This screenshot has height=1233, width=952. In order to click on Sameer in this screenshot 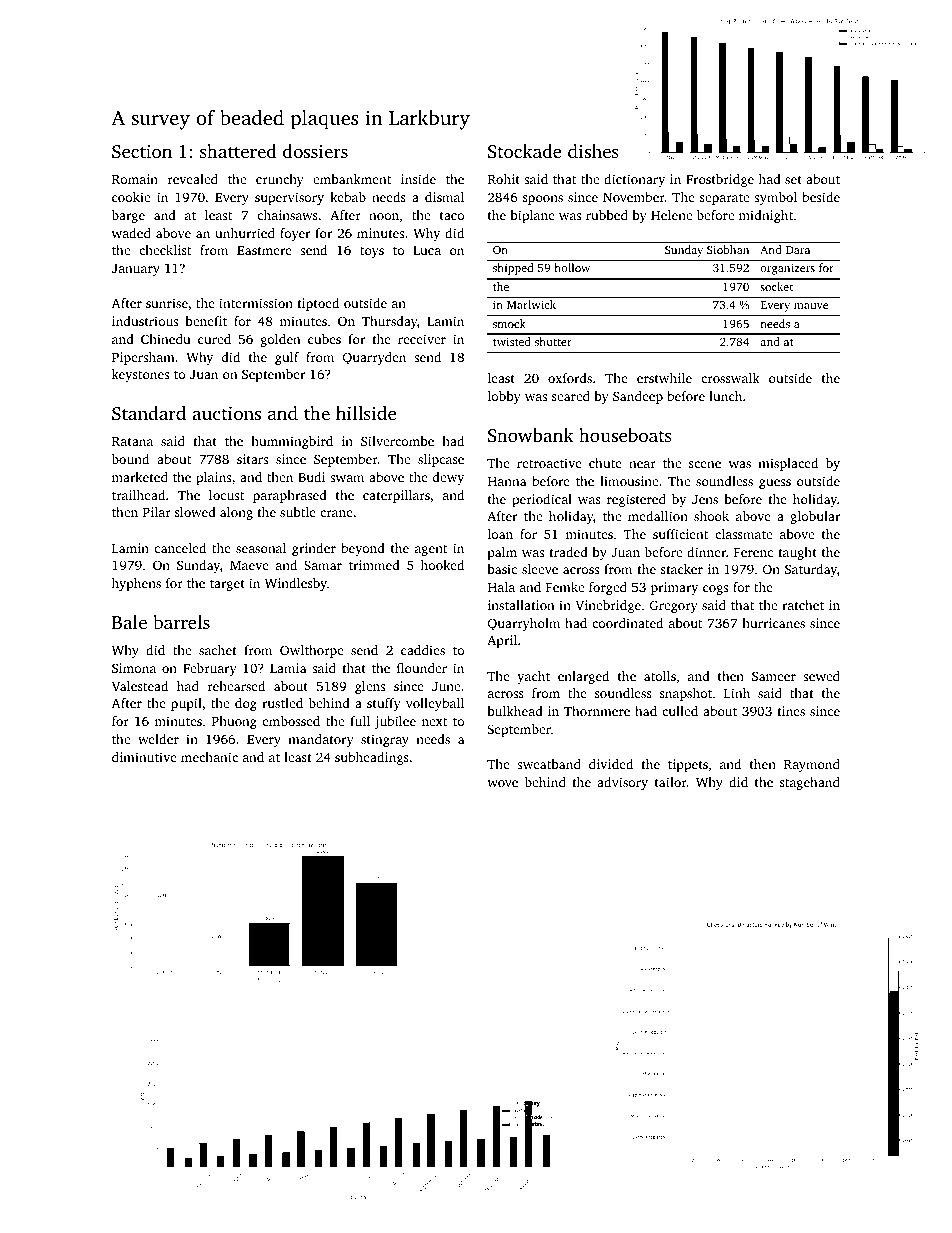, I will do `click(774, 676)`.
